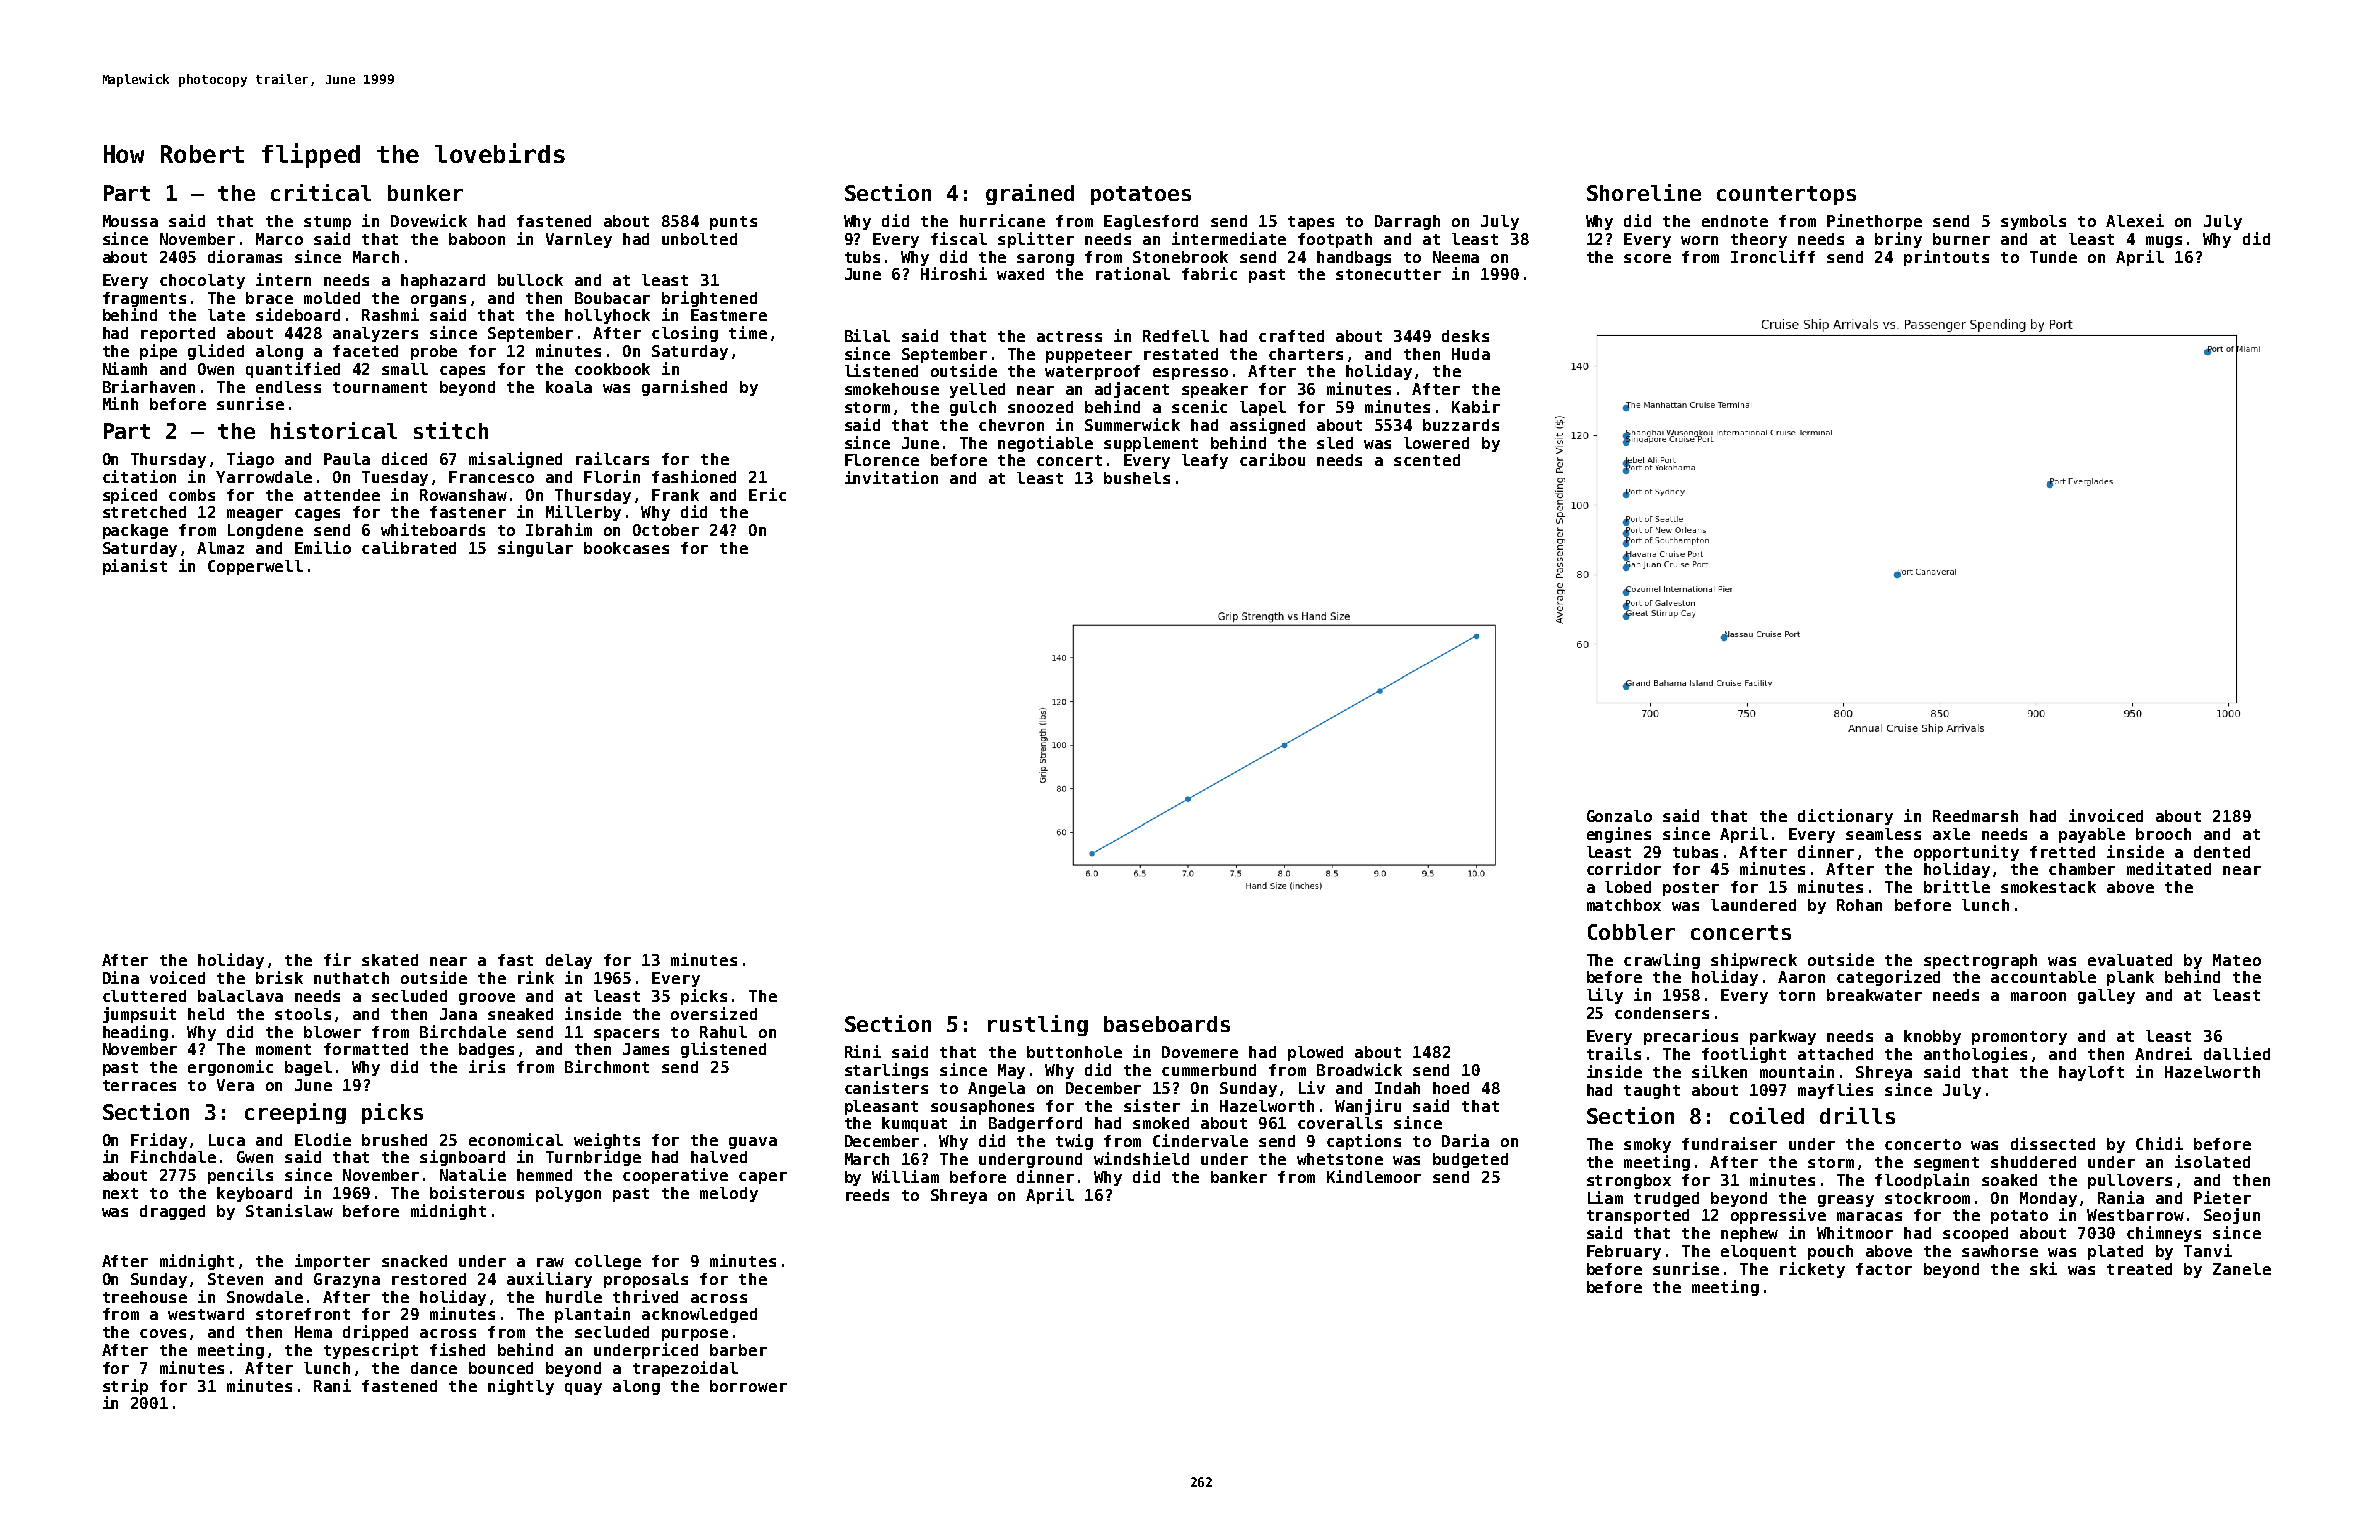 Image resolution: width=2380 pixels, height=1540 pixels. I want to click on printouts, so click(1946, 258).
